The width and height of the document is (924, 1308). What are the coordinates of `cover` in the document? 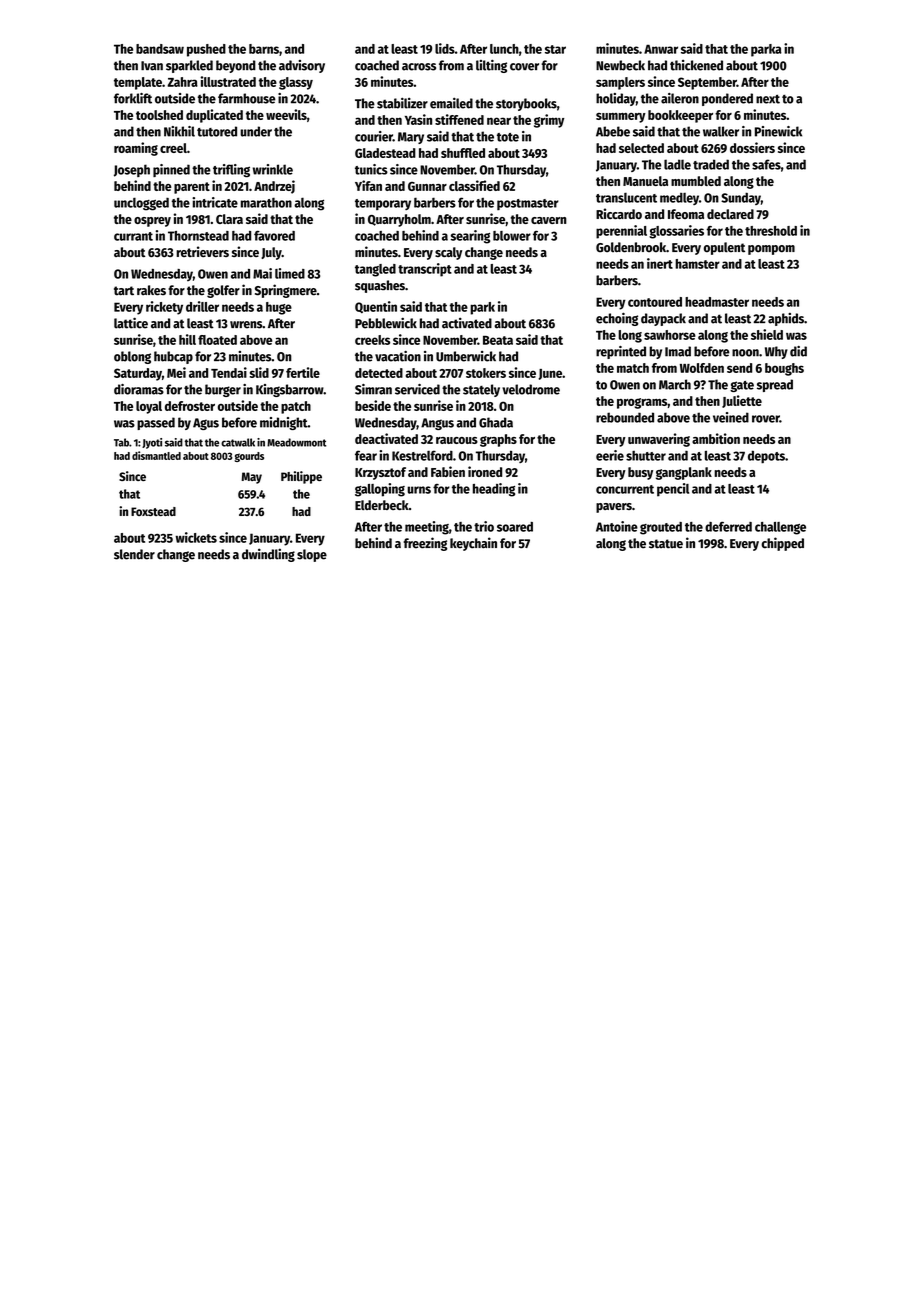 It's located at (524, 67).
